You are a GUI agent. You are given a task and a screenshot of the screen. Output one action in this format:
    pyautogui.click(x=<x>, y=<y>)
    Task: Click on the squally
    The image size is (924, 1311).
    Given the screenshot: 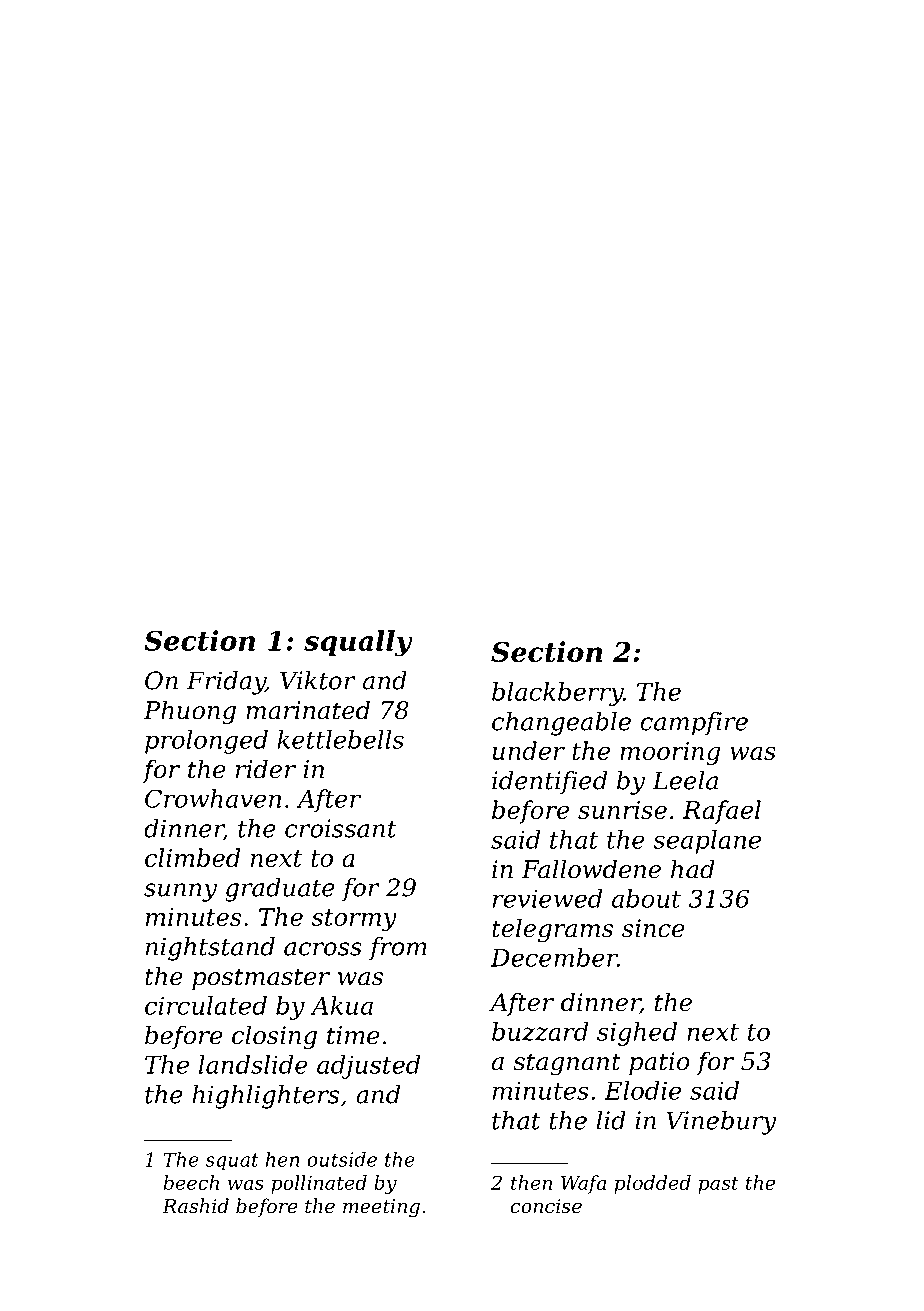 What is the action you would take?
    pyautogui.click(x=358, y=643)
